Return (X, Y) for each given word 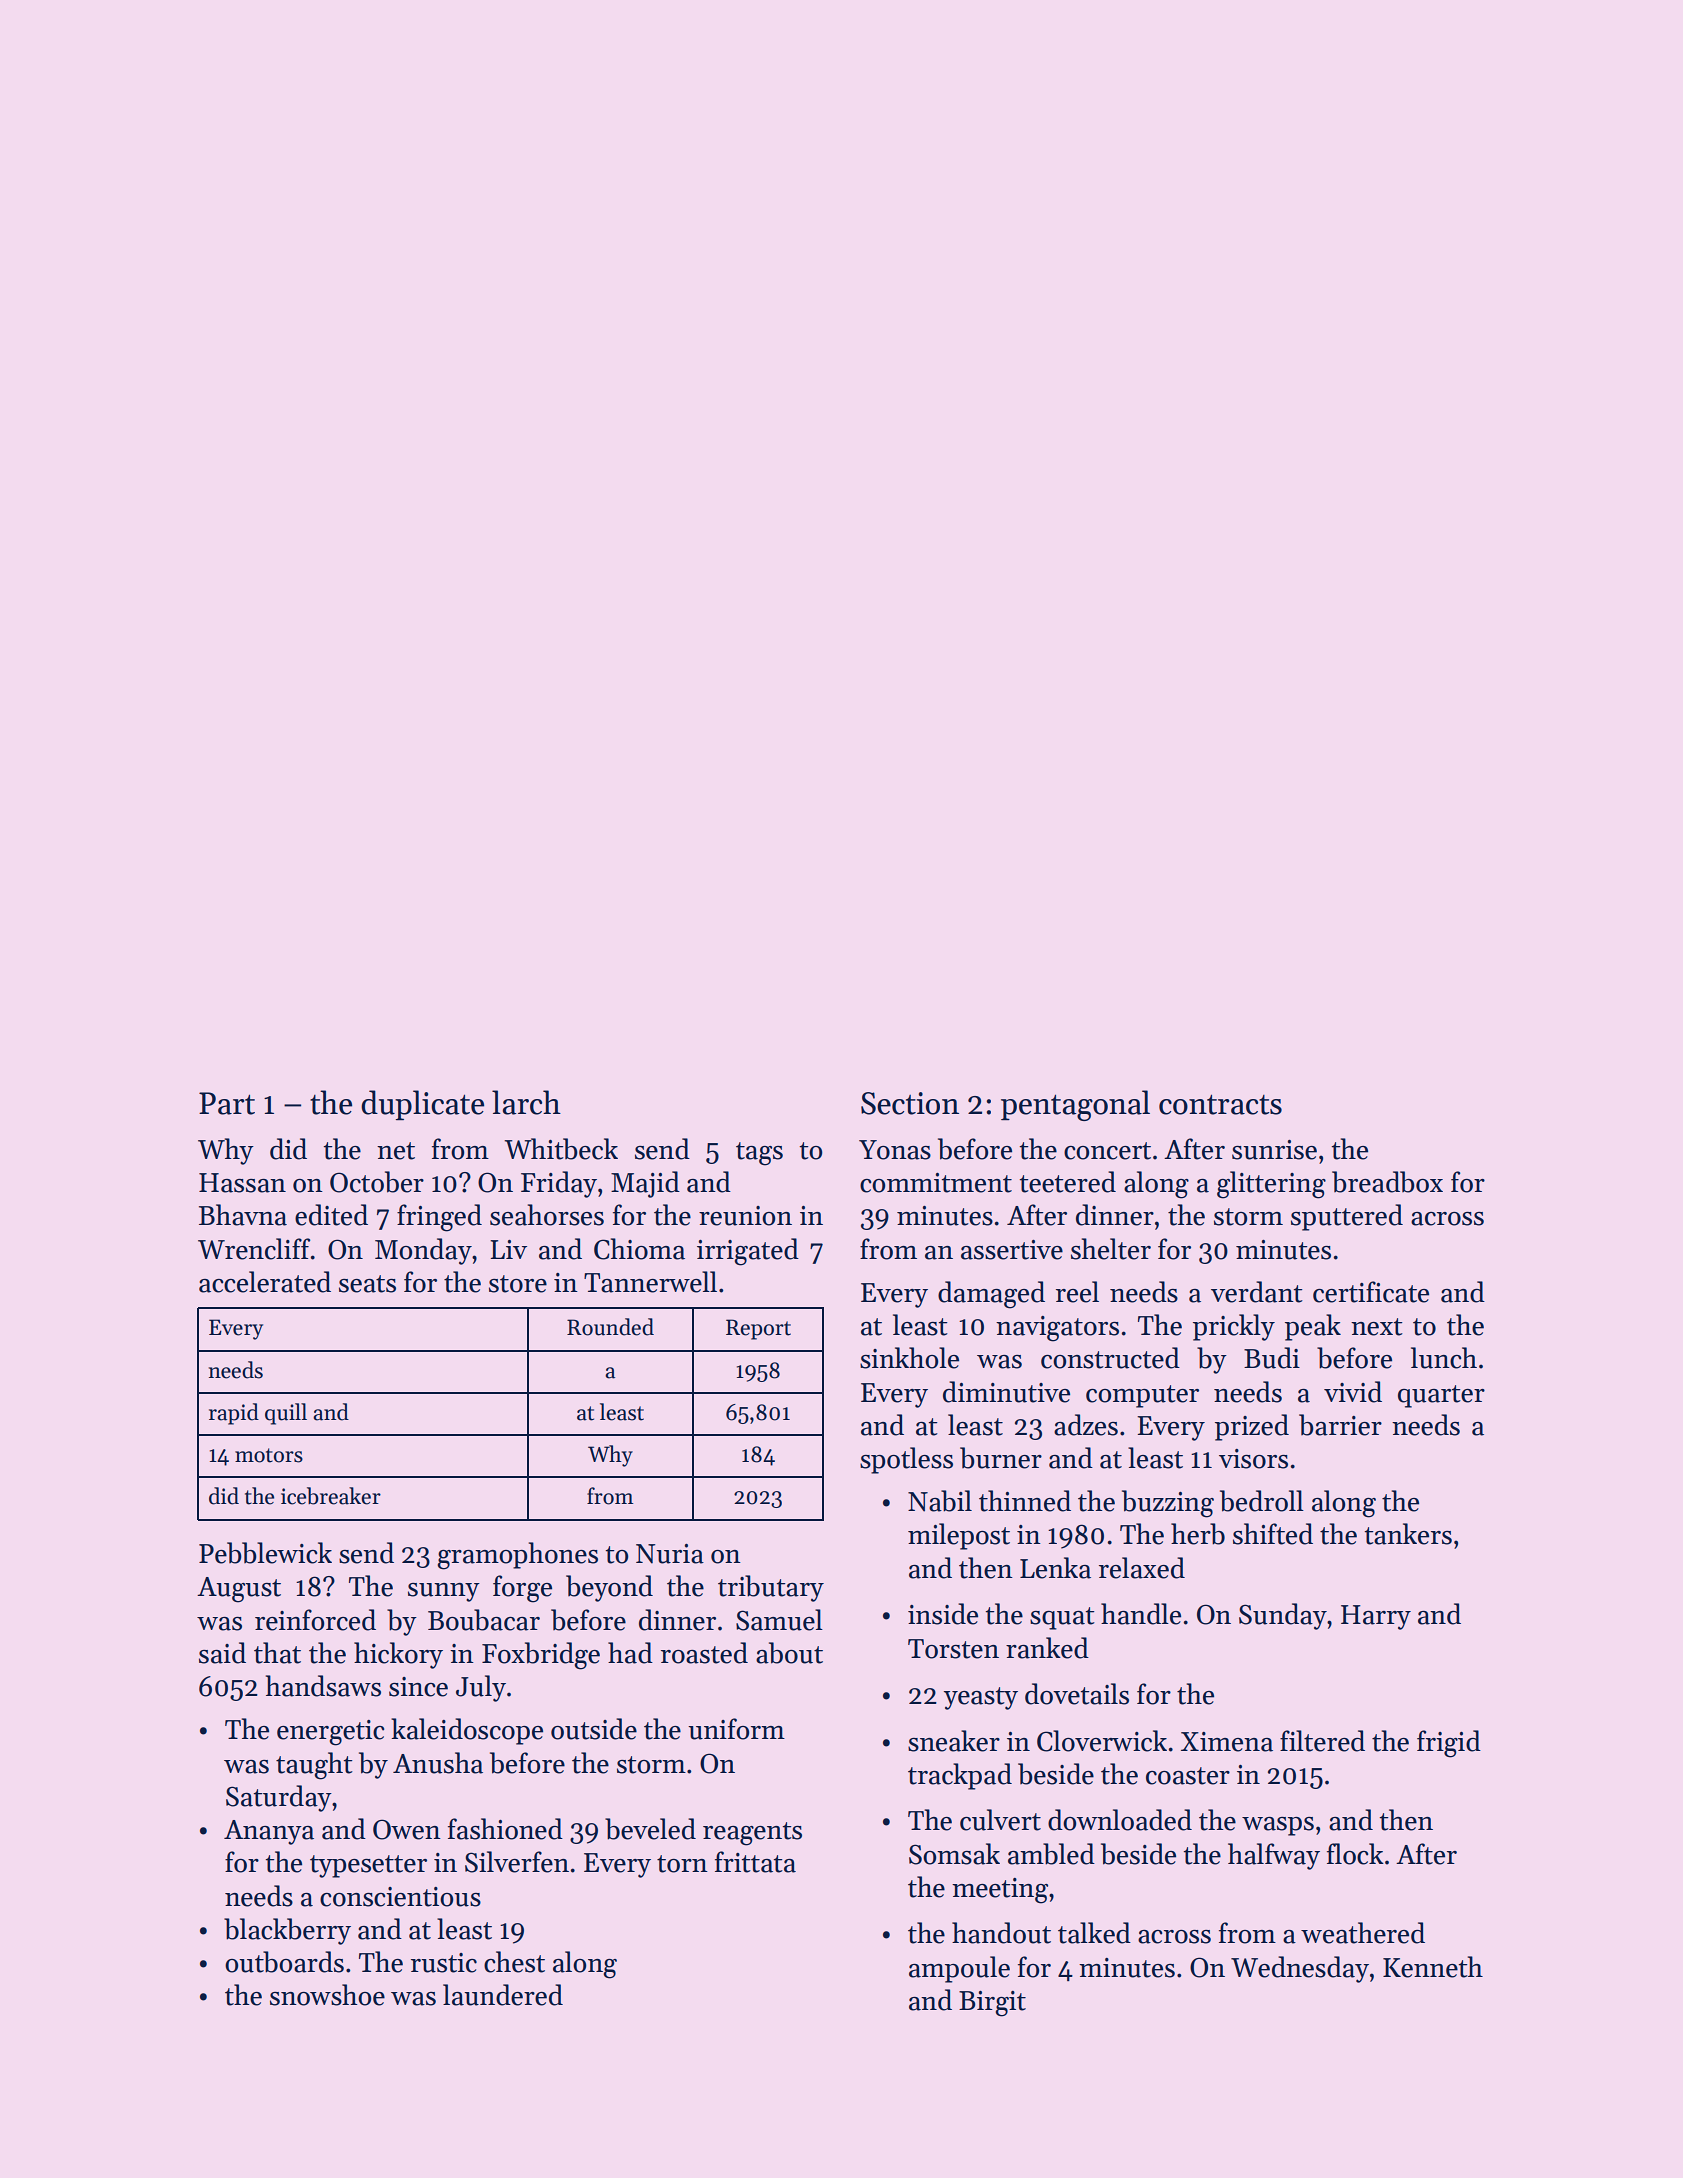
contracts (1220, 1104)
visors (1253, 1459)
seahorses (547, 1215)
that (277, 1653)
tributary (771, 1588)
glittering (1271, 1185)
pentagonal (1075, 1105)
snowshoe (327, 1995)
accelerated (265, 1282)
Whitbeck (561, 1149)
